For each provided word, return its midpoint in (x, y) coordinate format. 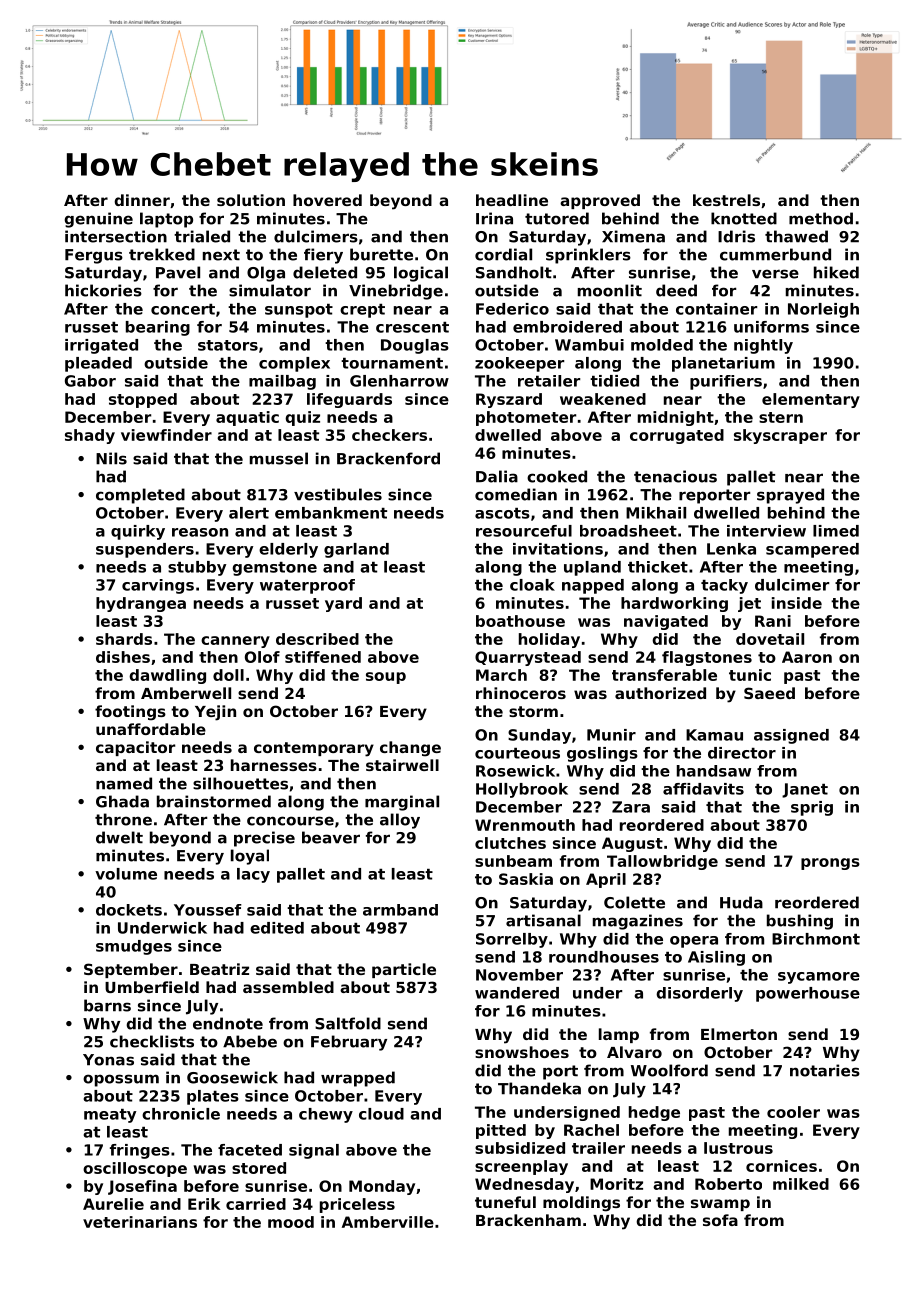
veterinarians (140, 1222)
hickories (103, 290)
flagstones (707, 658)
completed (140, 496)
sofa (720, 1220)
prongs (830, 864)
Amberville (388, 1222)
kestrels (726, 200)
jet (749, 604)
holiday (549, 640)
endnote (228, 1023)
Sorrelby (512, 940)
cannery (235, 642)
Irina (494, 218)
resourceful (524, 531)
